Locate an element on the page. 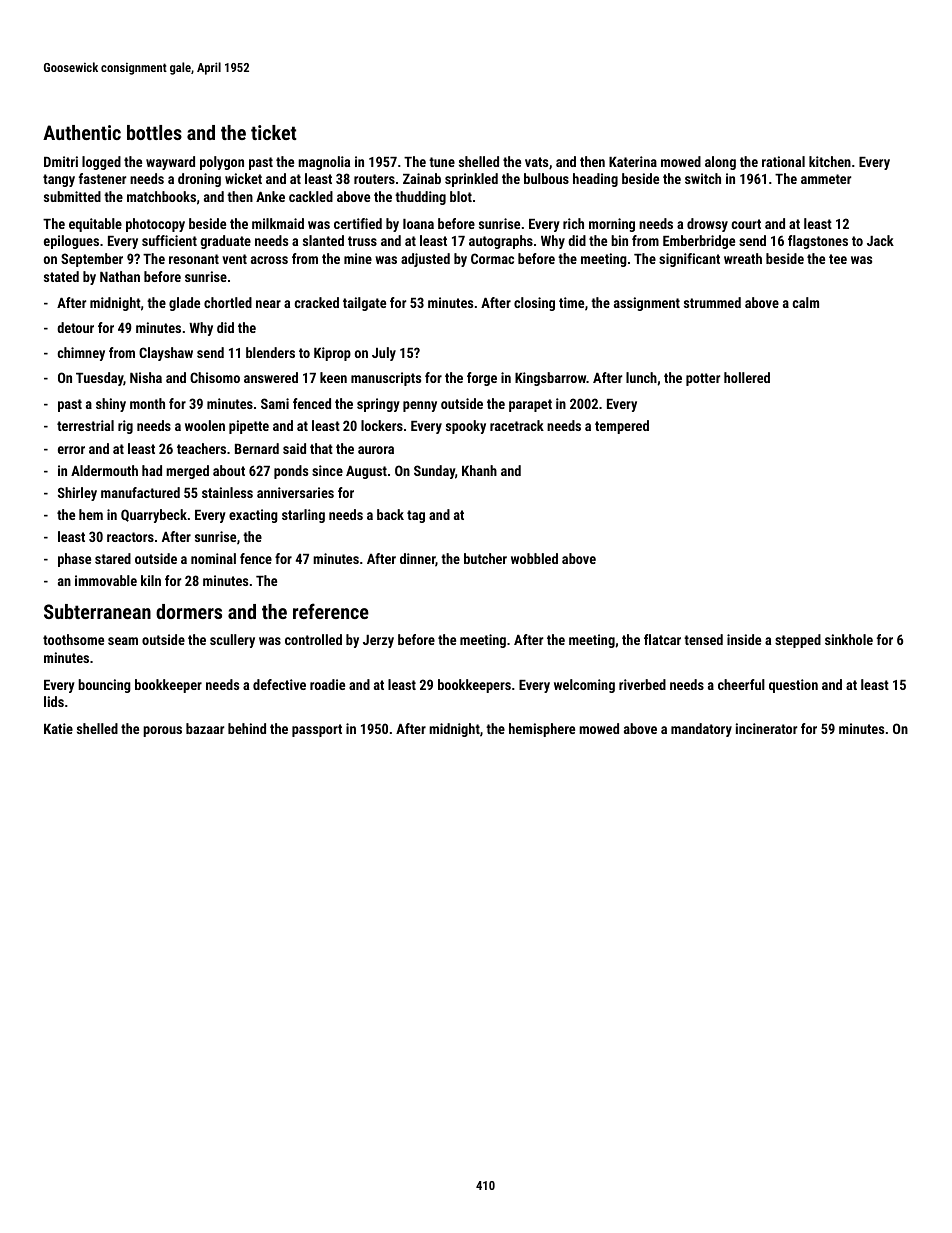 Image resolution: width=952 pixels, height=1233 pixels. hemisphere is located at coordinates (542, 730).
